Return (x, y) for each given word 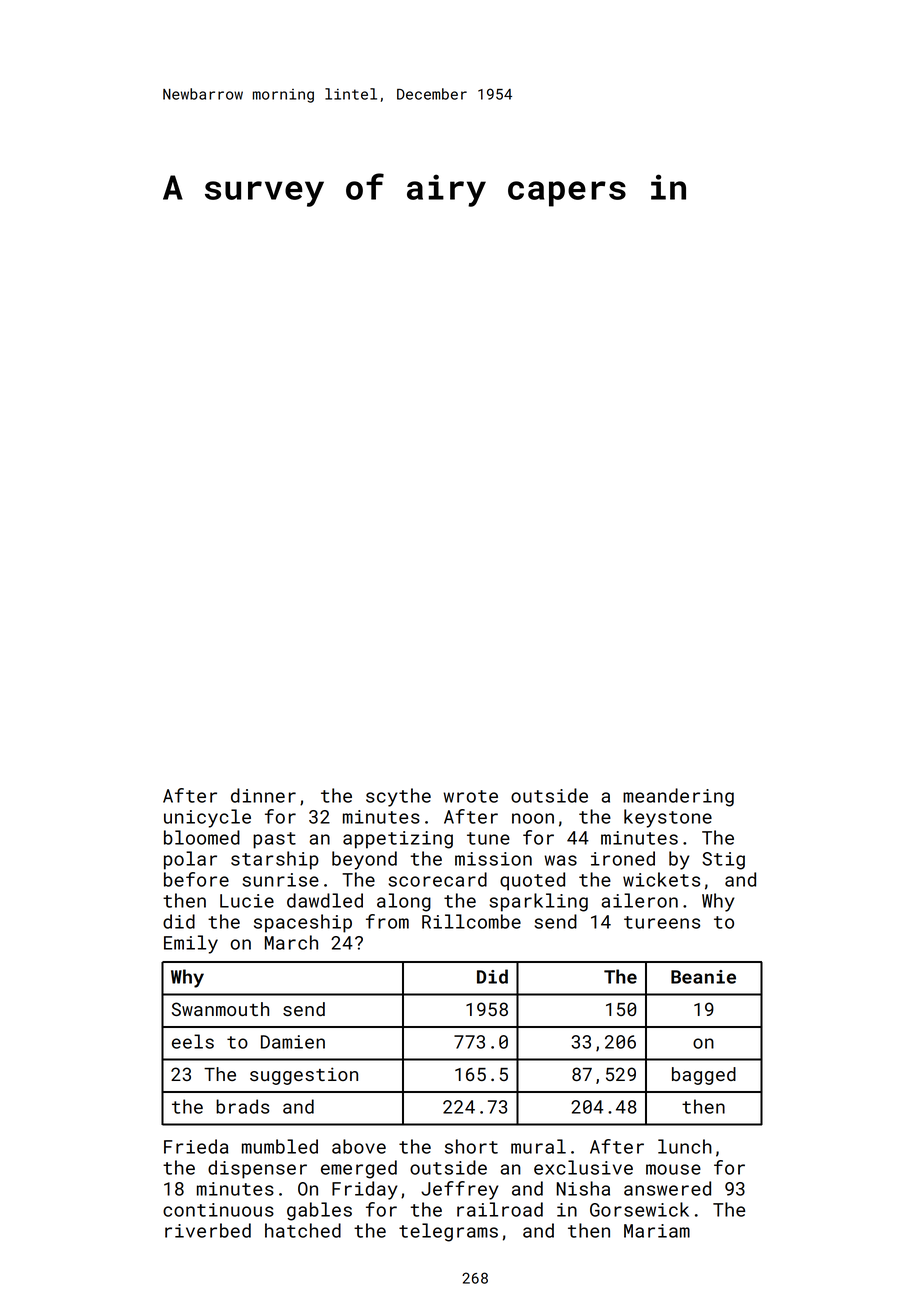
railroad (500, 1209)
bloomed (202, 837)
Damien (293, 1042)
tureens (662, 922)
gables (319, 1211)
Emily (191, 944)
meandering (678, 797)
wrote (470, 796)
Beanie (703, 977)
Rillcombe (471, 921)
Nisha (583, 1188)
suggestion (304, 1076)
